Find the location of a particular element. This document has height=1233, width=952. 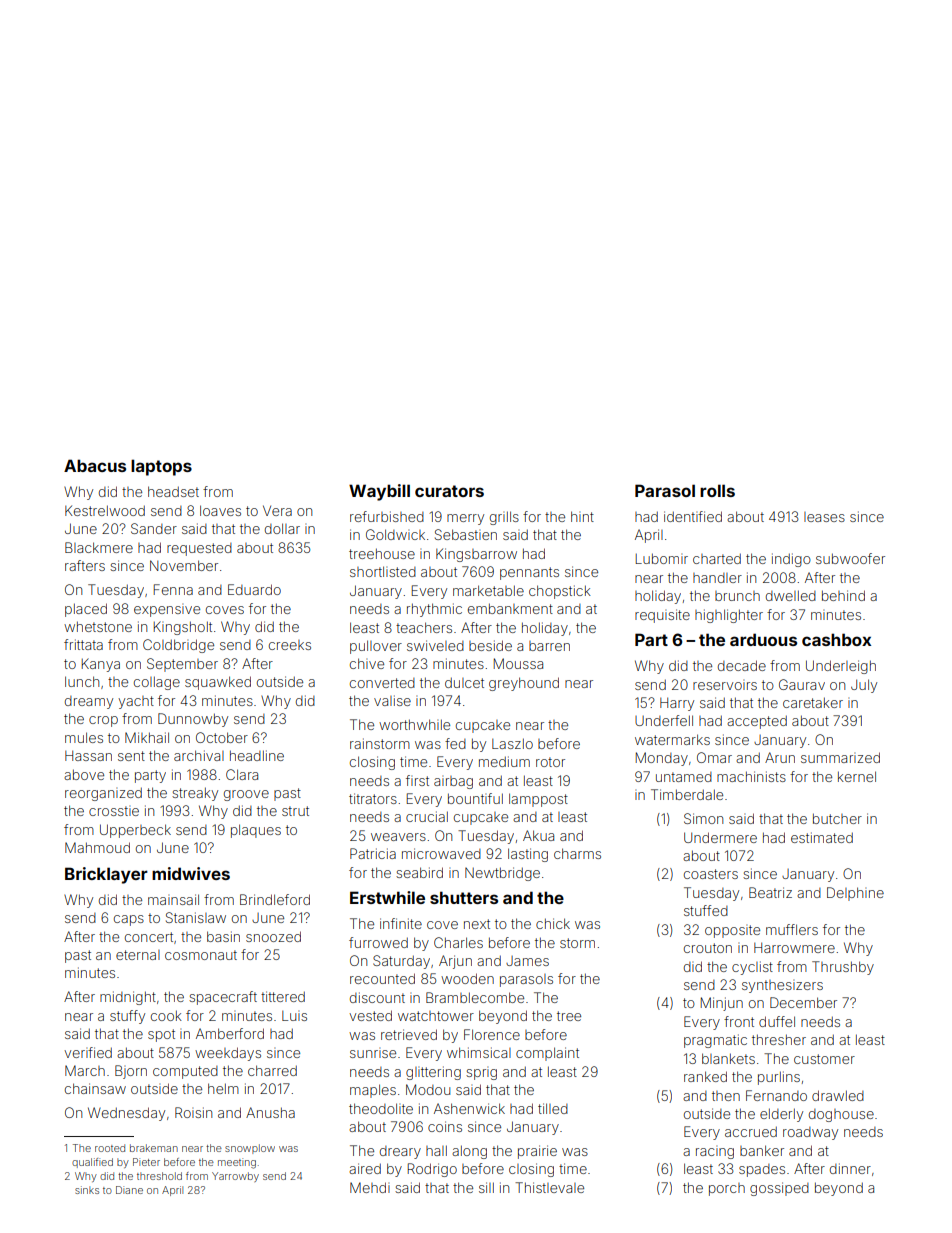

shortlisted is located at coordinates (383, 571).
